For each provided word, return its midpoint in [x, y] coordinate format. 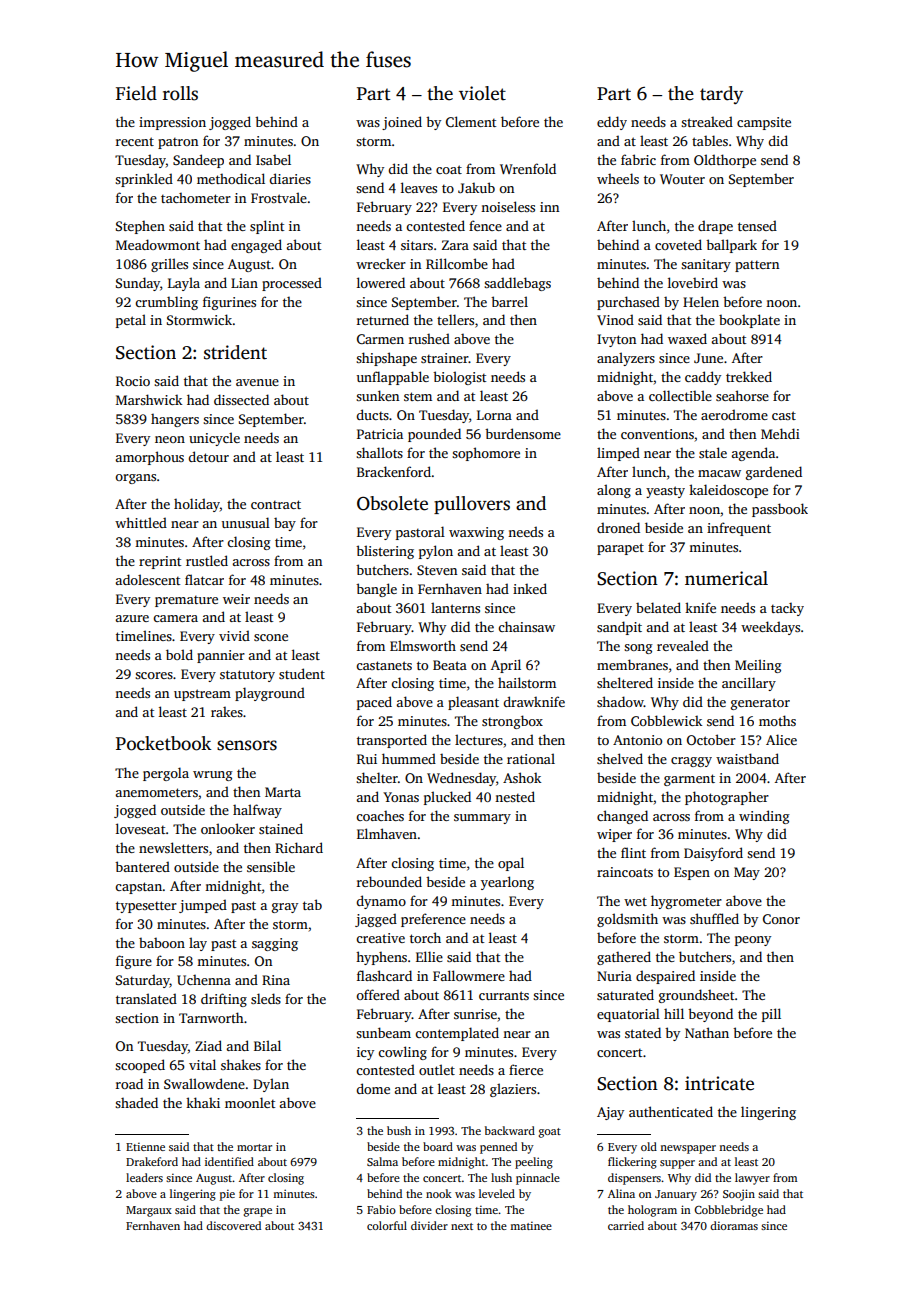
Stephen [140, 227]
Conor [781, 919]
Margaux [149, 1211]
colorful [387, 1225]
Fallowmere [469, 975]
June [708, 358]
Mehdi [780, 433]
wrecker [381, 263]
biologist [459, 378]
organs [135, 479]
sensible [271, 866]
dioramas [734, 1225]
